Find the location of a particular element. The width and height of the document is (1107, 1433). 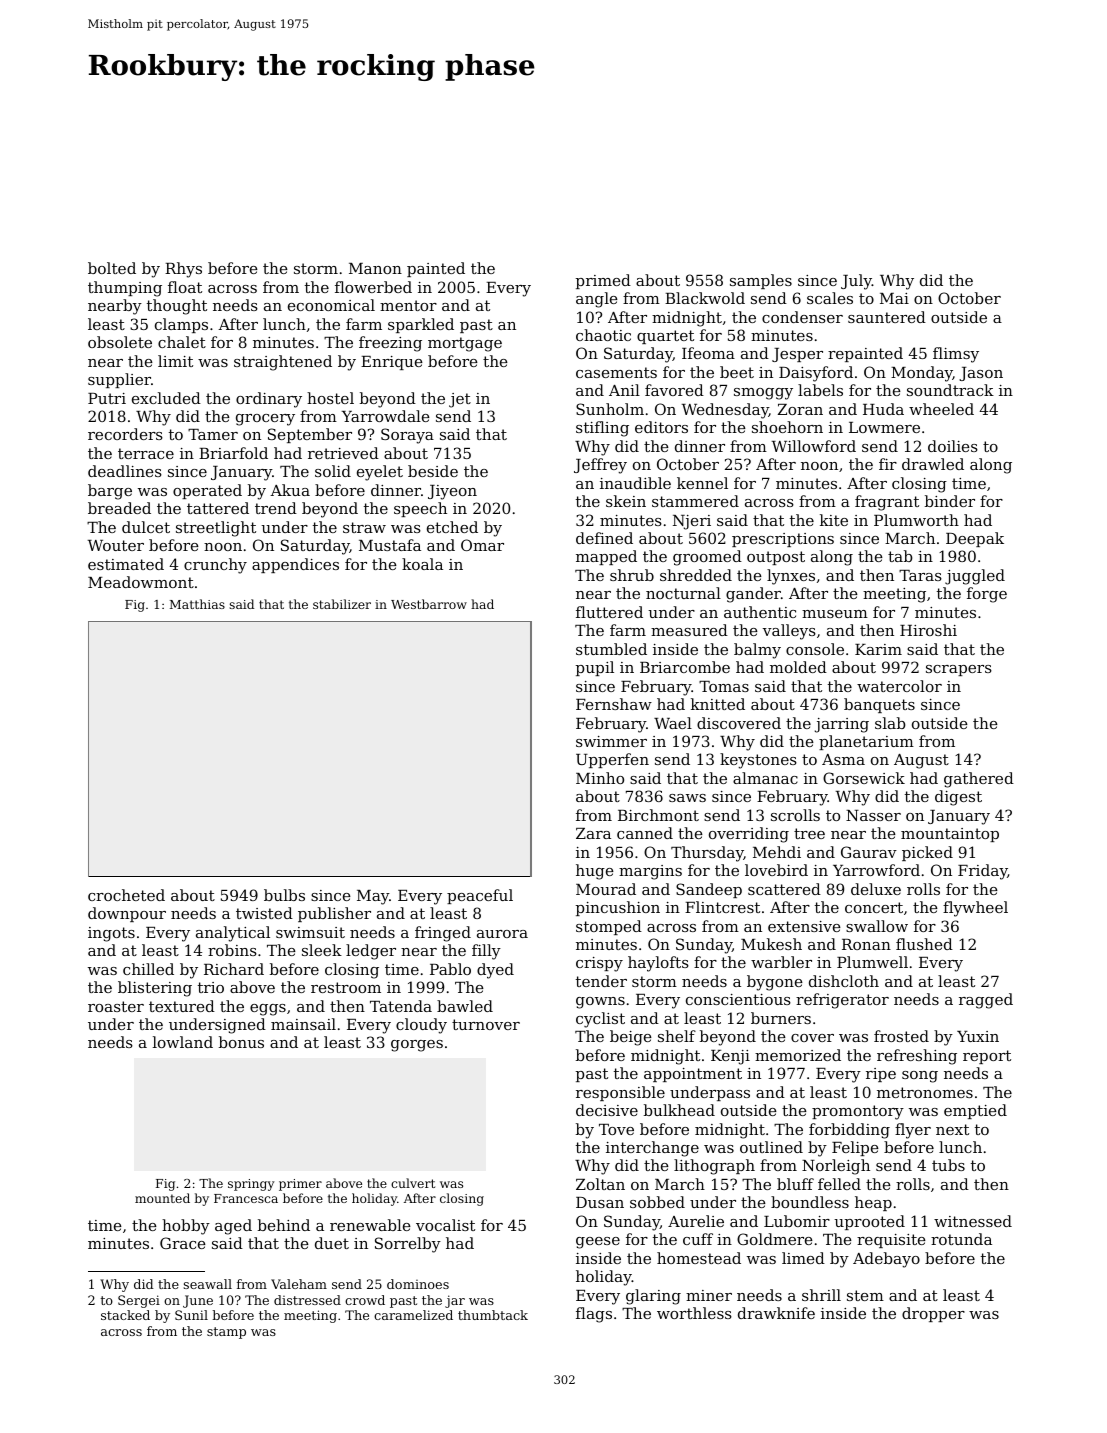

ledger is located at coordinates (371, 952).
